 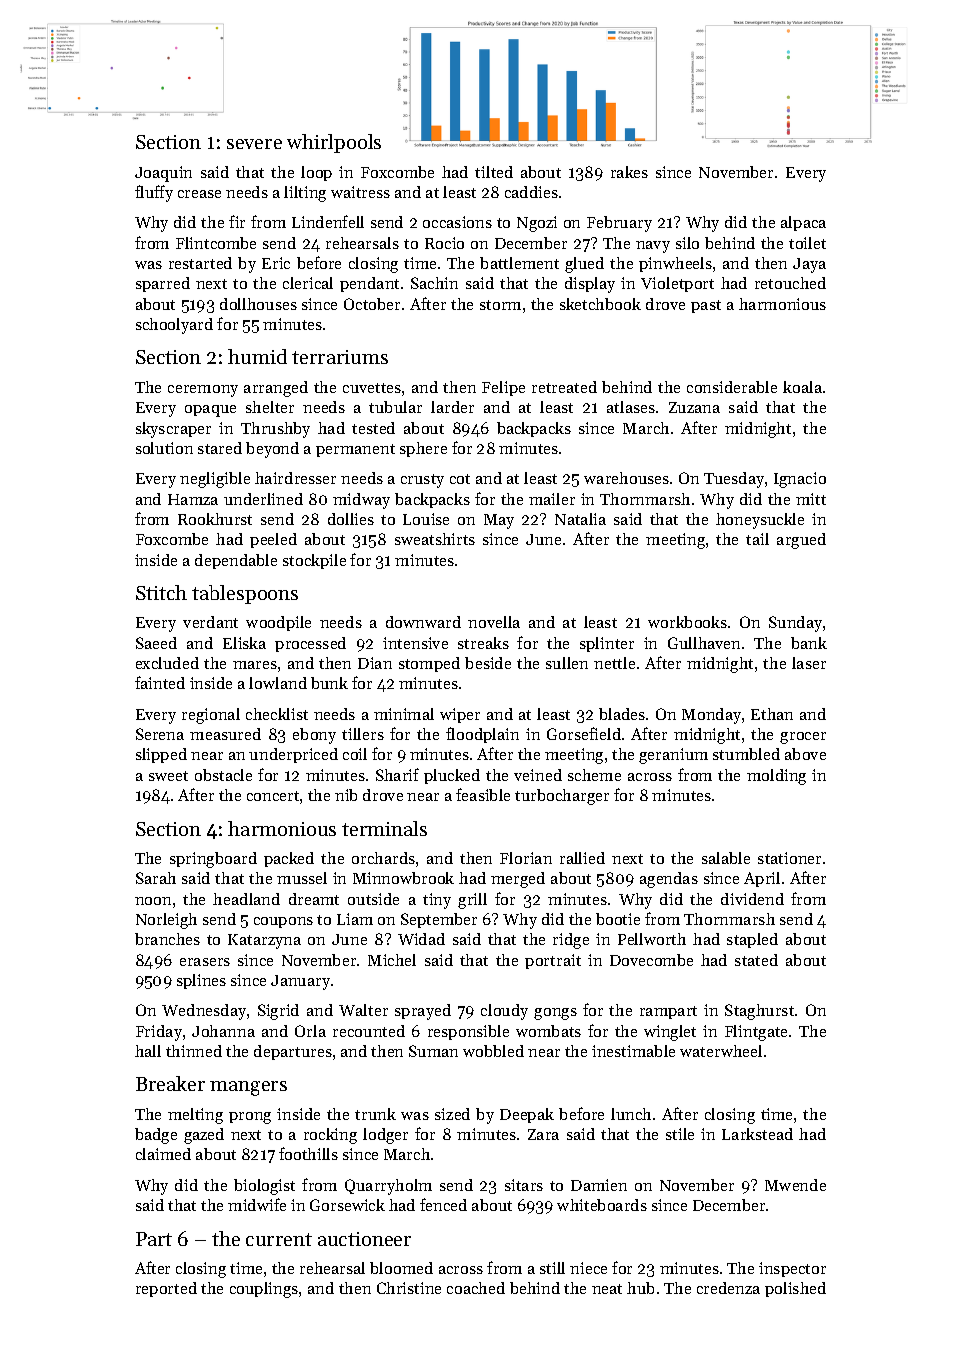 I want to click on sweet, so click(x=168, y=776).
